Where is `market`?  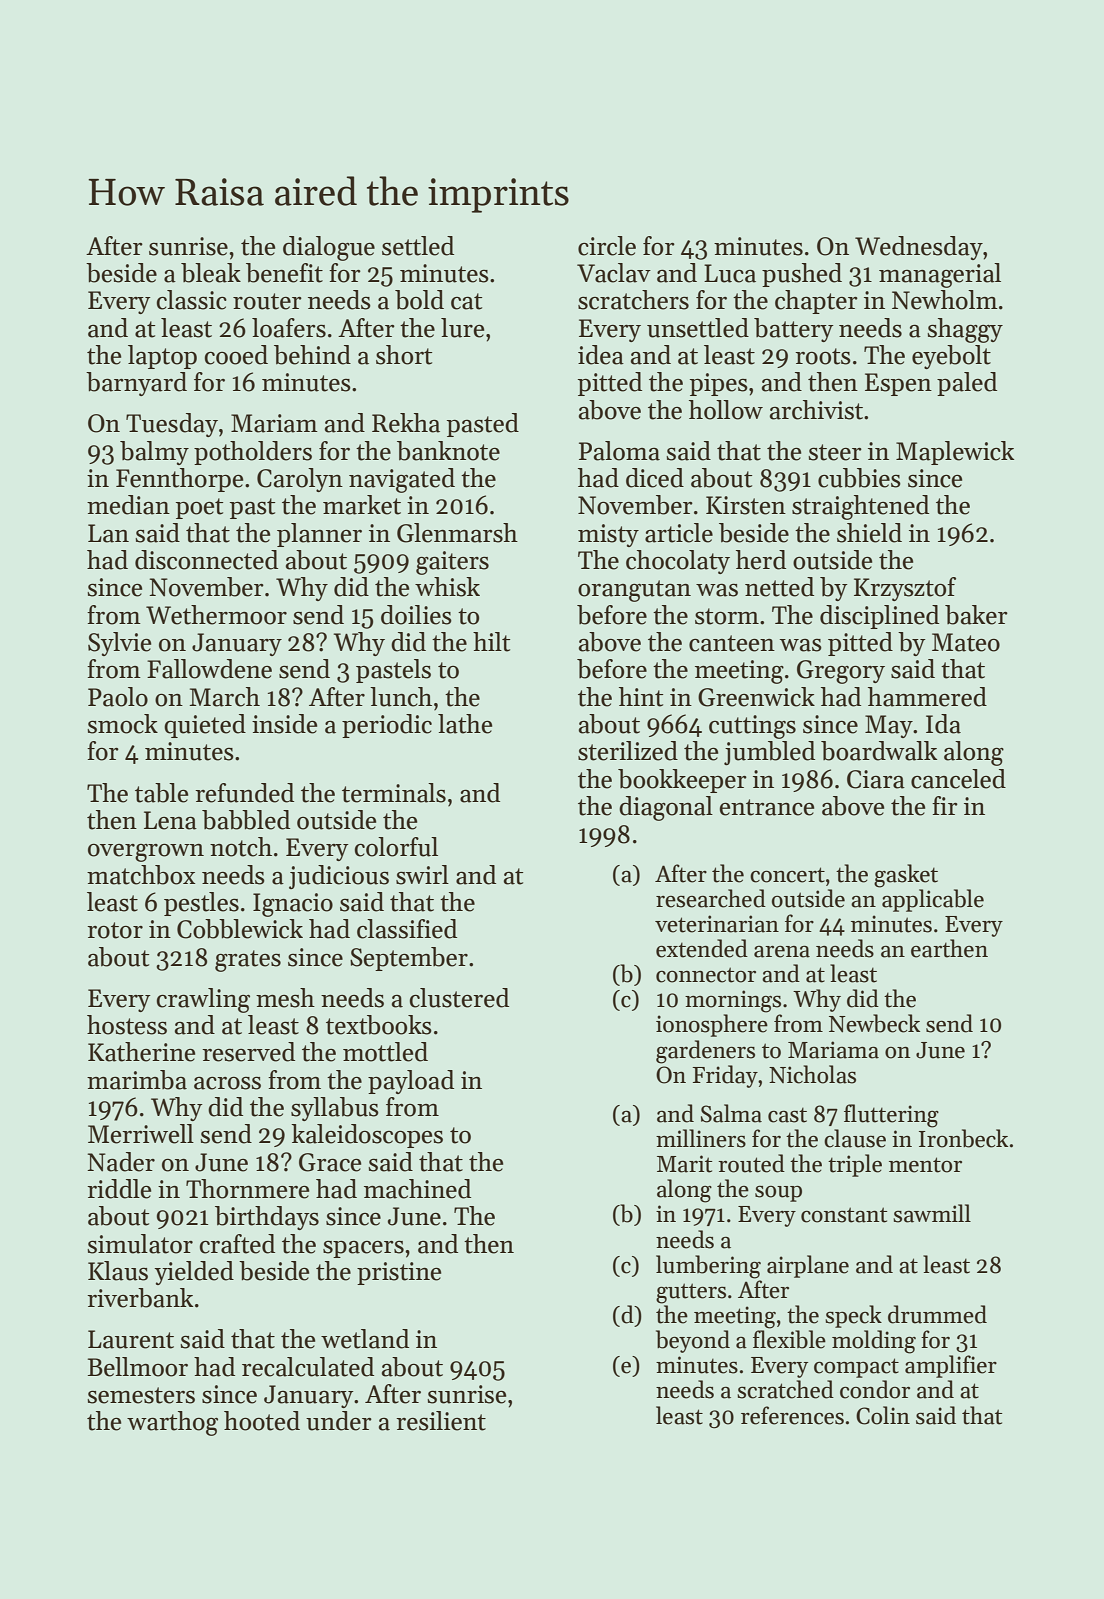 market is located at coordinates (362, 505).
